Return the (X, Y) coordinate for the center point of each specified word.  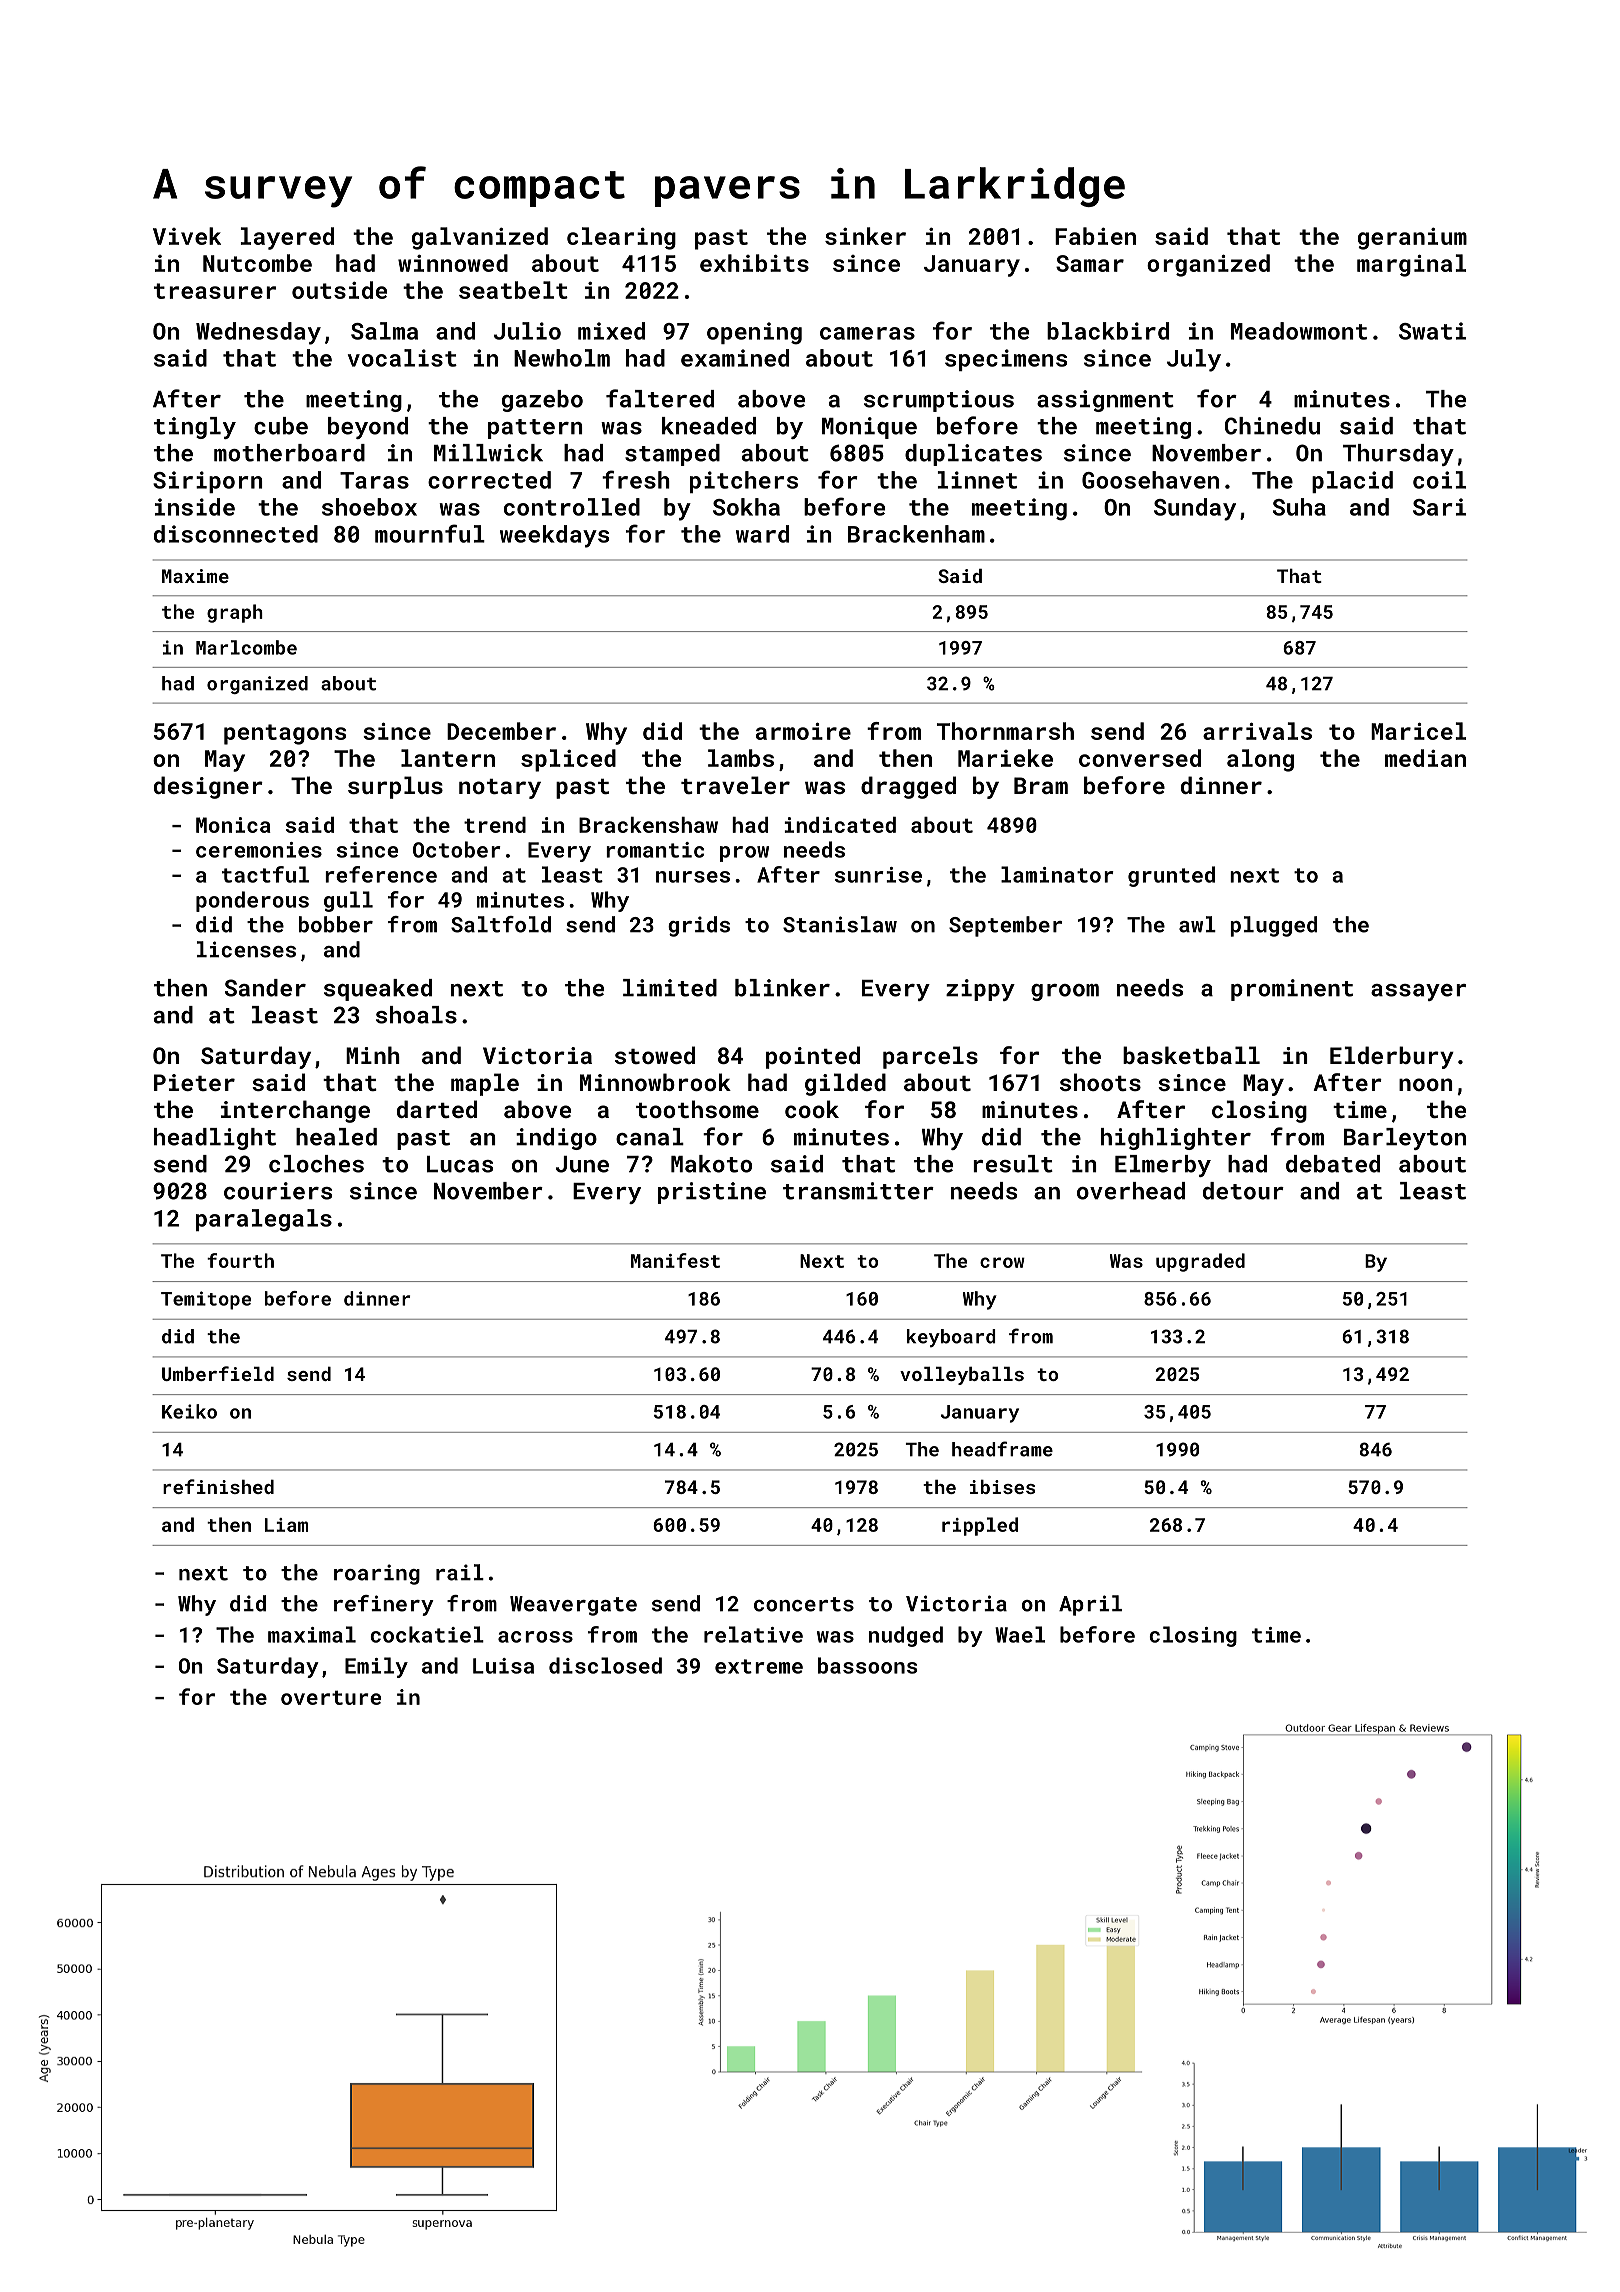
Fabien (1095, 236)
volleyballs (962, 1376)
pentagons (285, 734)
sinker (865, 236)
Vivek (187, 236)
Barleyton (1405, 1139)
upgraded (1200, 1262)
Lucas (460, 1164)
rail (460, 1572)
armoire (803, 731)
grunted (1171, 876)
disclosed (605, 1665)
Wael (1020, 1634)
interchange (295, 1111)
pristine (712, 1193)
